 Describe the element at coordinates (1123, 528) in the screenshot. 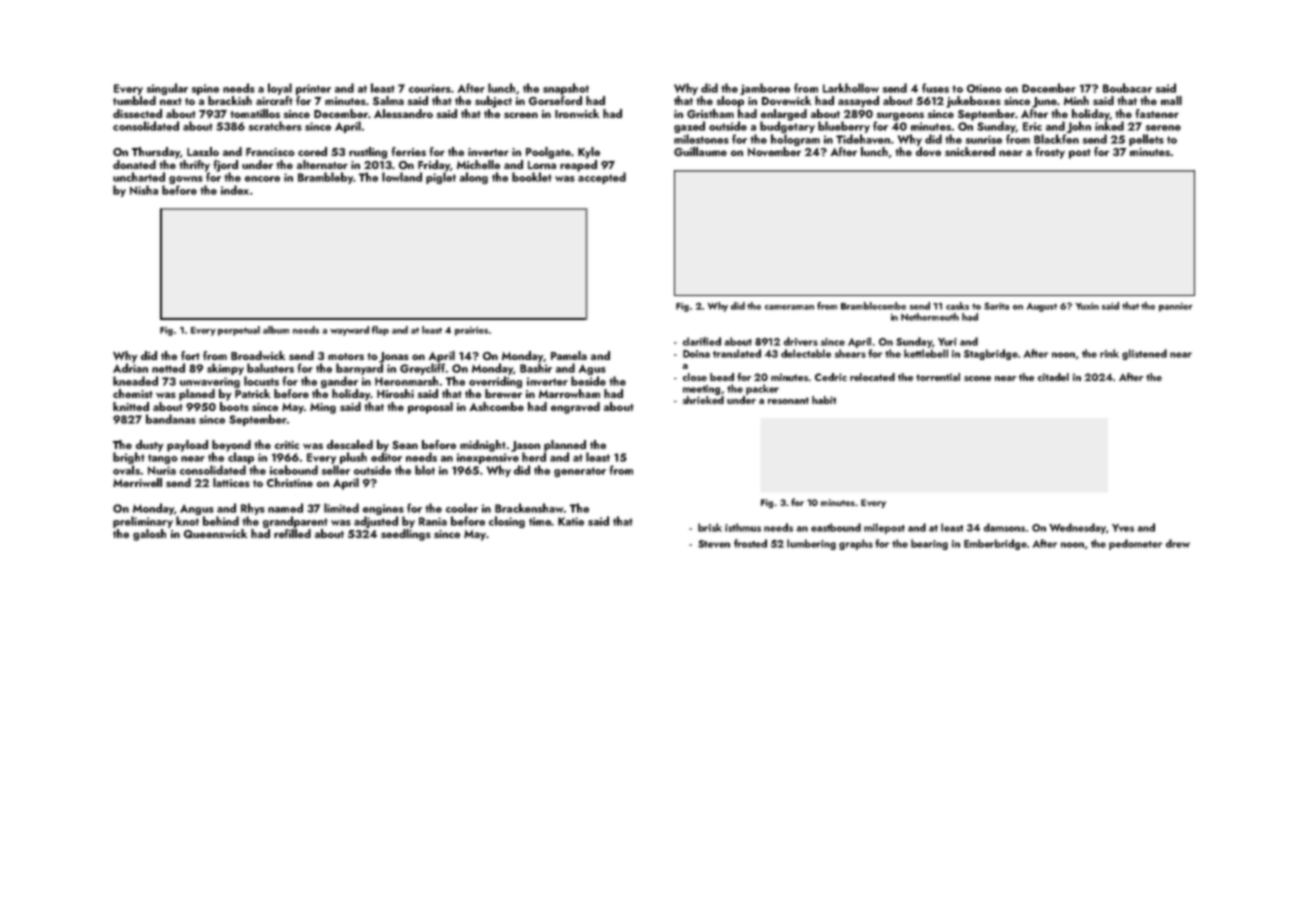

I see `Yves` at that location.
